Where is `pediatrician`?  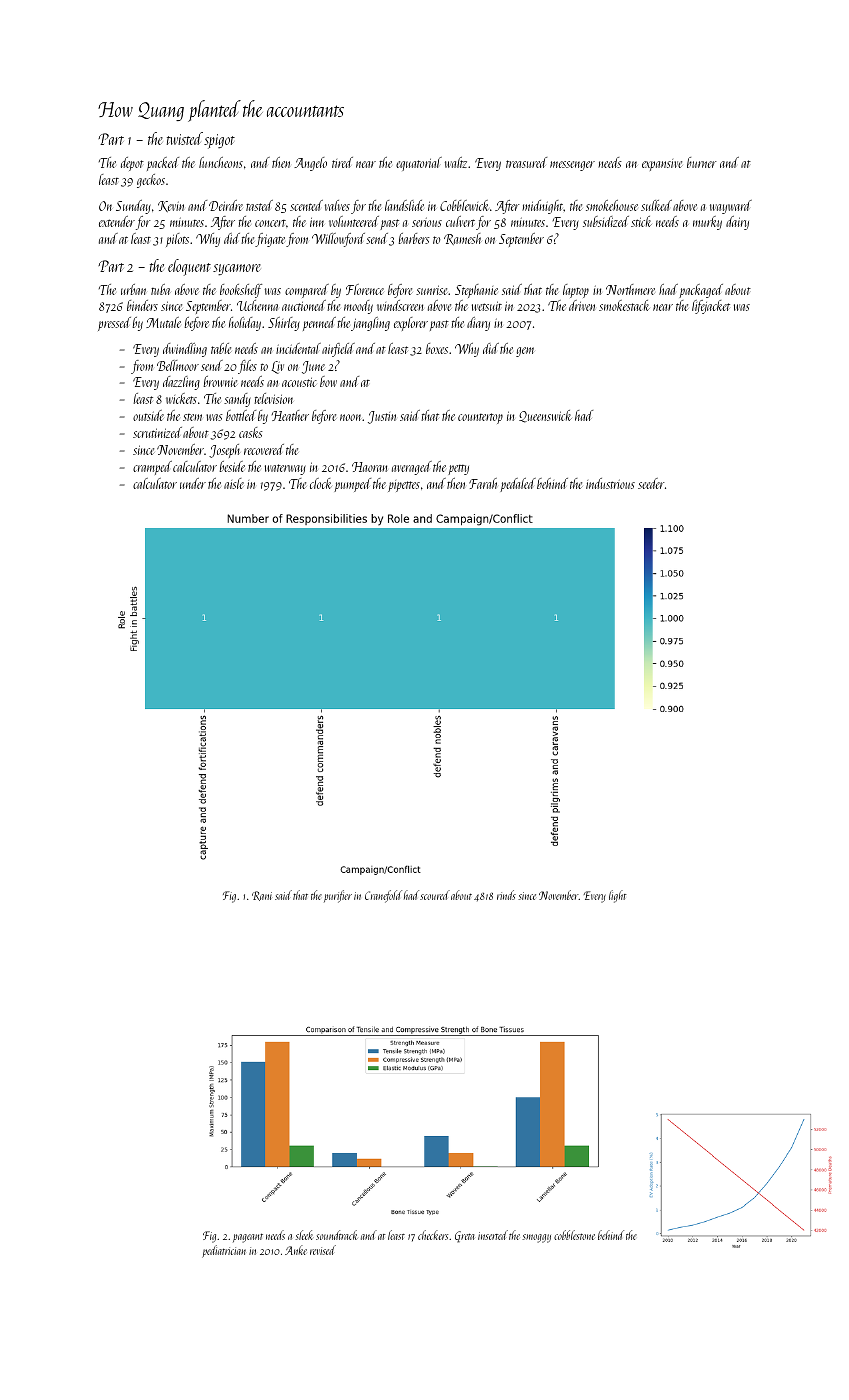 pediatrician is located at coordinates (224, 1251).
